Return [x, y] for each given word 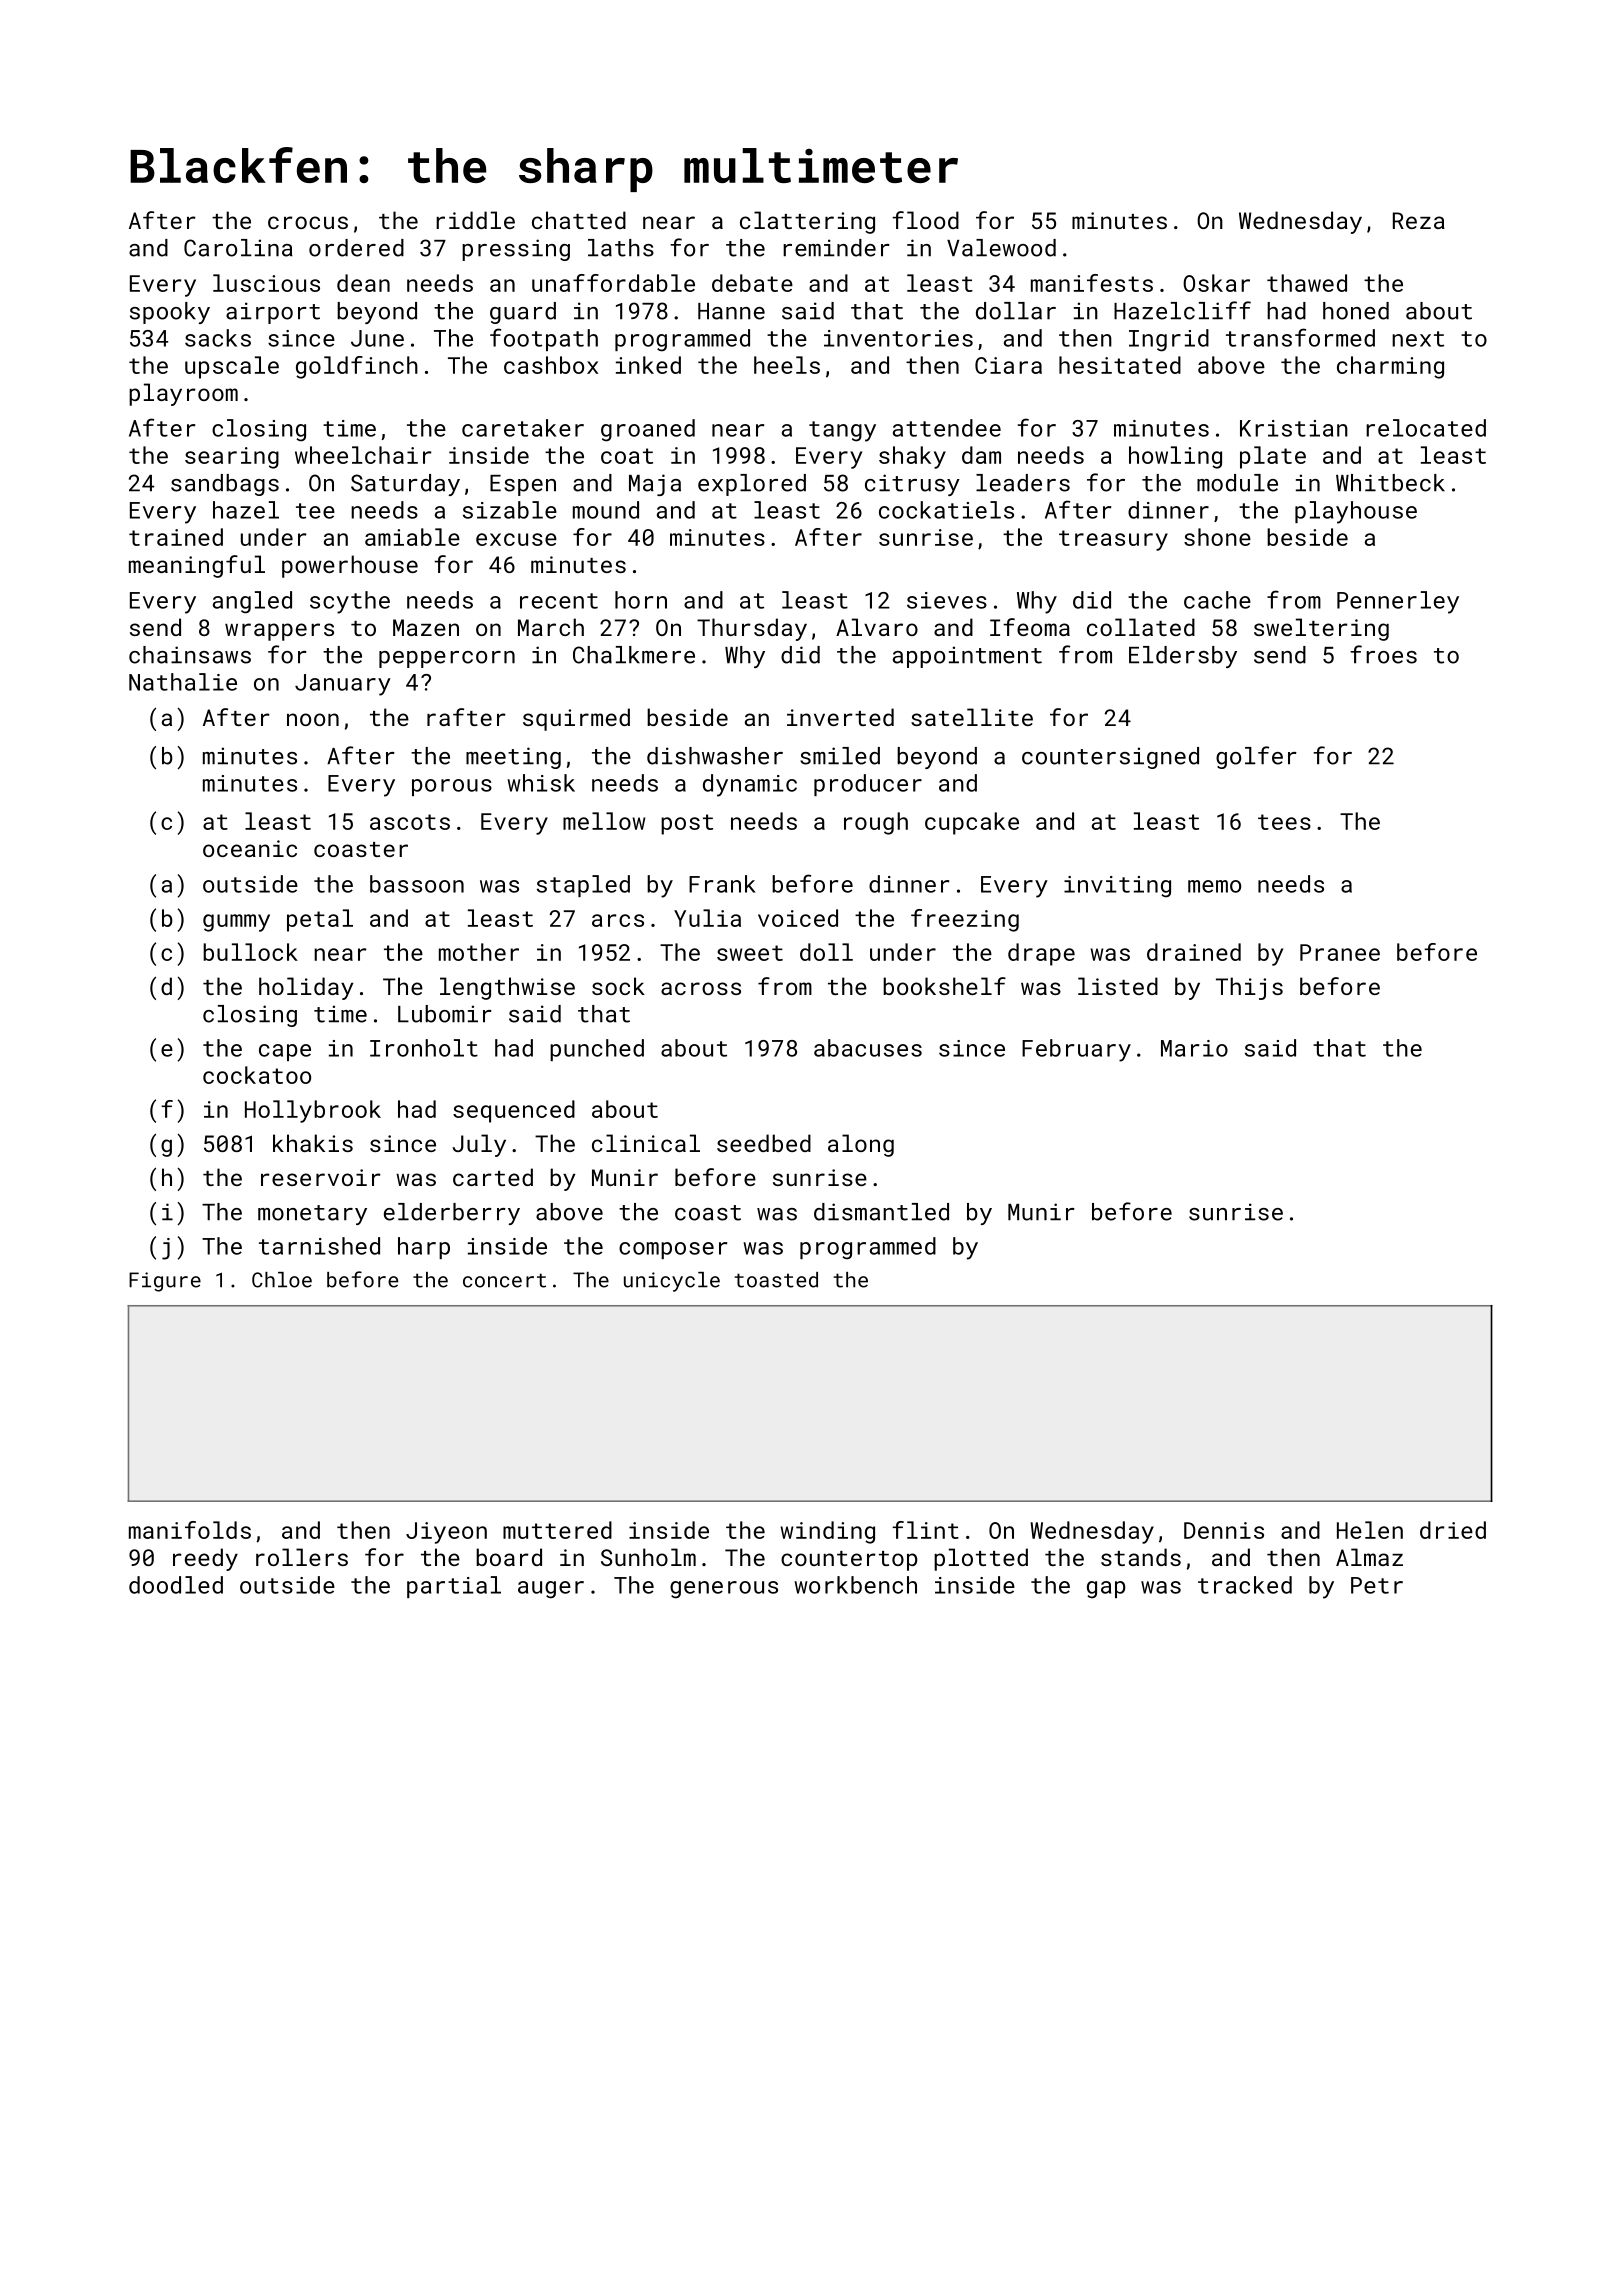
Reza [1419, 220]
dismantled [881, 1212]
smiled [840, 756]
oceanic [250, 848]
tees [1284, 822]
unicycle [672, 1282]
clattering [807, 222]
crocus [308, 222]
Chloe [282, 1280]
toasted [776, 1280]
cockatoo [257, 1075]
